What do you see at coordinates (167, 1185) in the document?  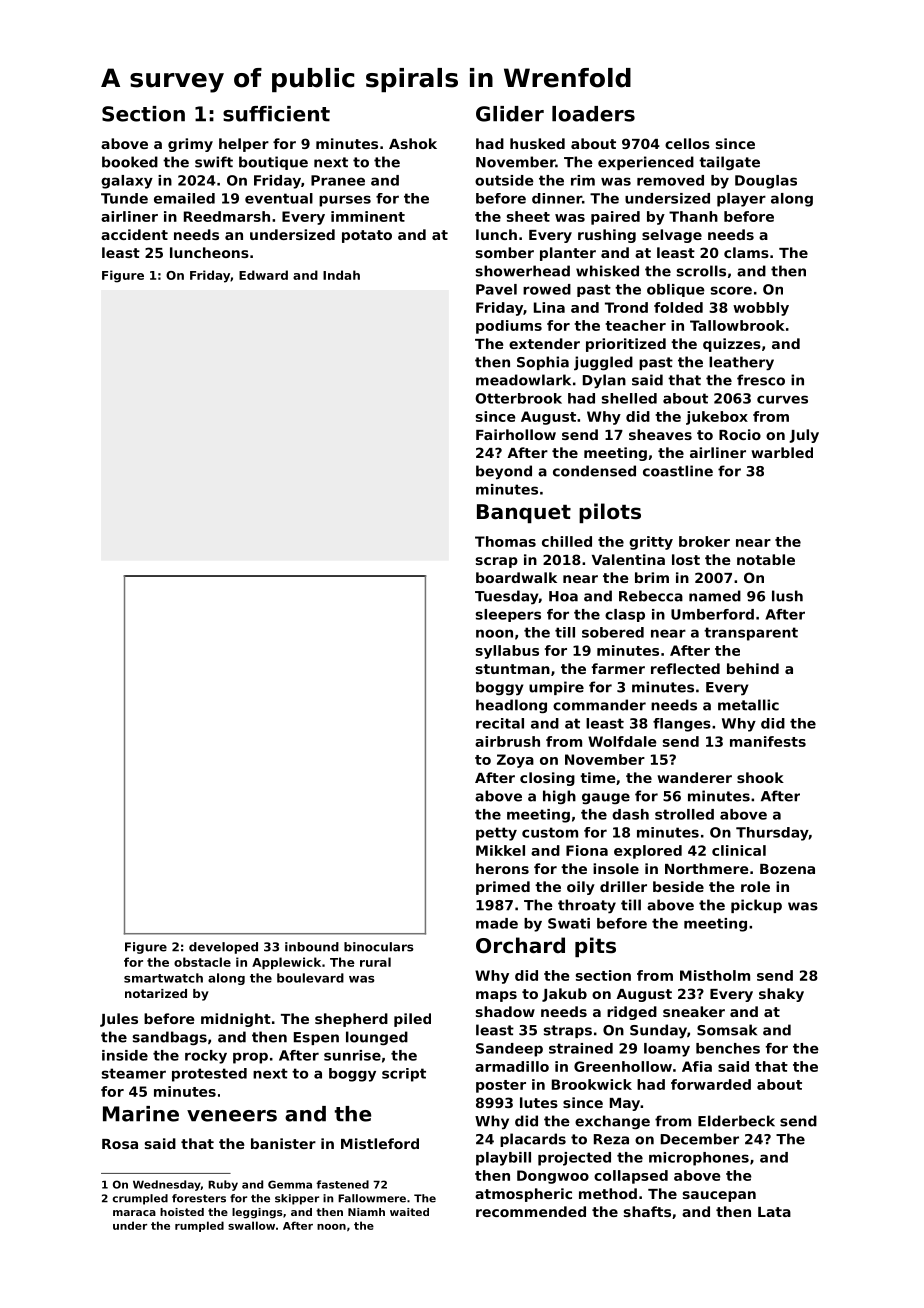 I see `Wednesday` at bounding box center [167, 1185].
